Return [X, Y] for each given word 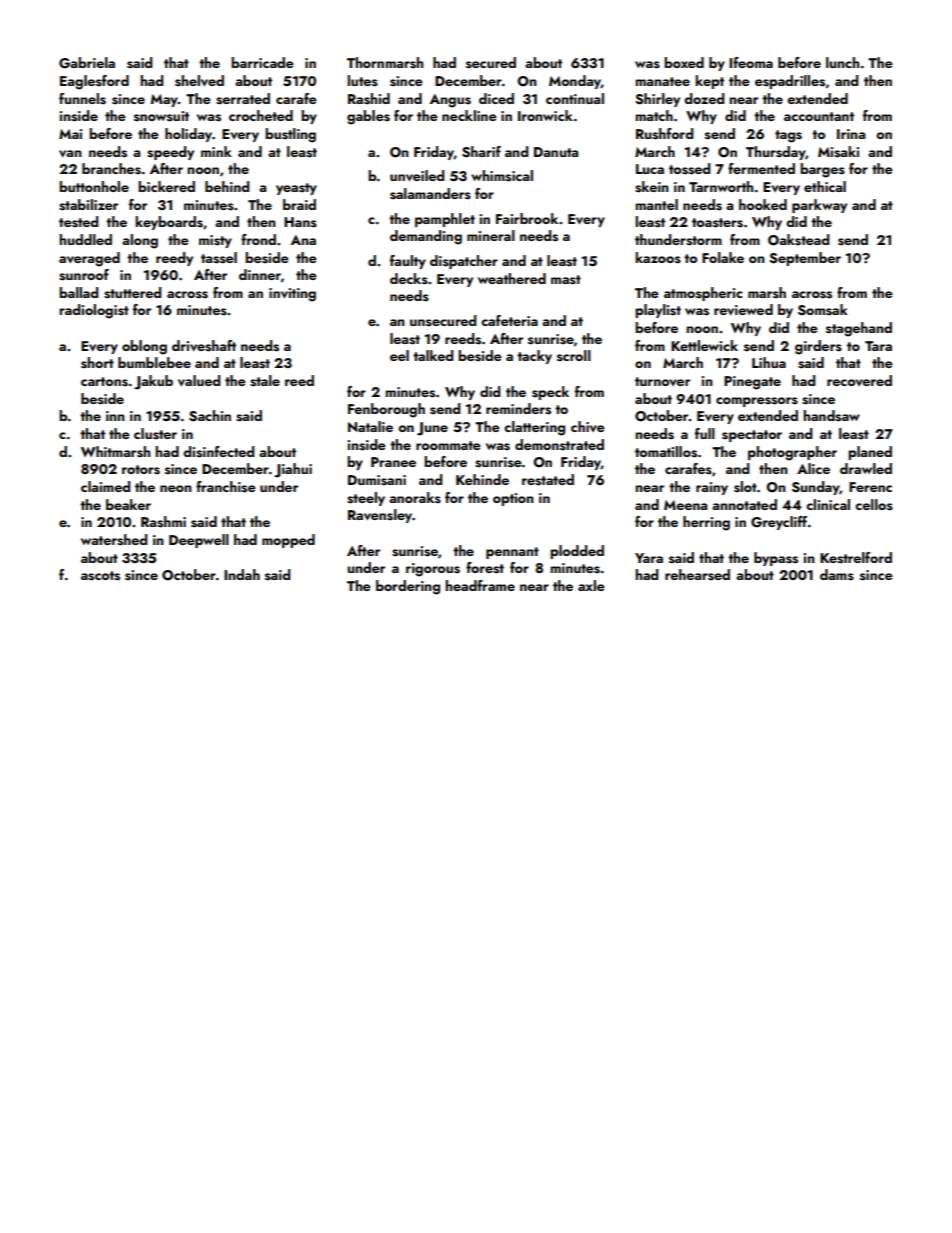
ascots [100, 576]
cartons [104, 382]
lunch [842, 62]
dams [837, 575]
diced [496, 98]
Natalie [370, 426]
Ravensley [380, 516]
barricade [262, 62]
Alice [813, 468]
